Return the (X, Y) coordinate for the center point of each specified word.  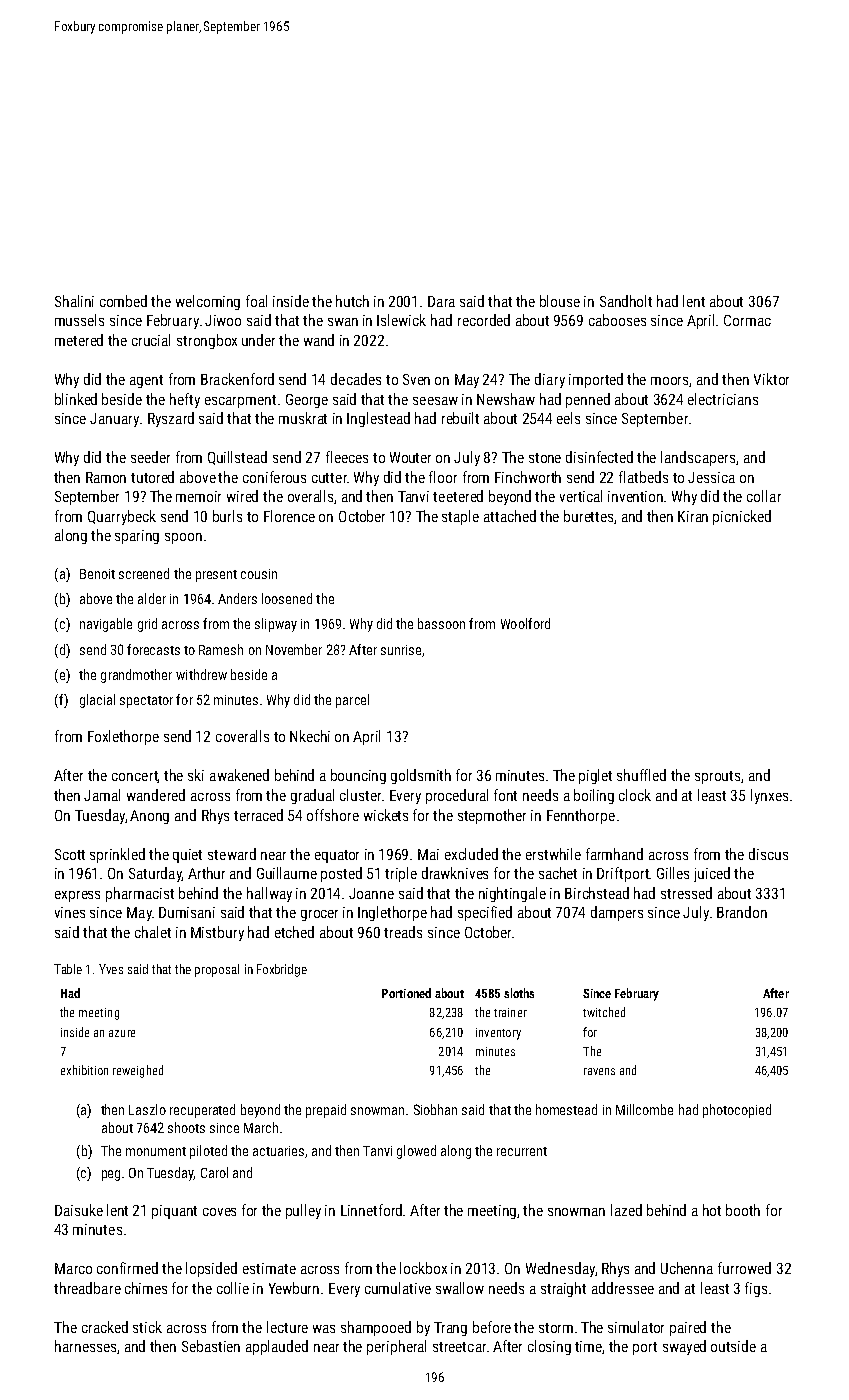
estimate (269, 1268)
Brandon (742, 912)
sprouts (717, 777)
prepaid (326, 1111)
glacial (97, 701)
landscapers (698, 458)
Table (68, 969)
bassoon (441, 623)
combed (123, 301)
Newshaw (506, 399)
